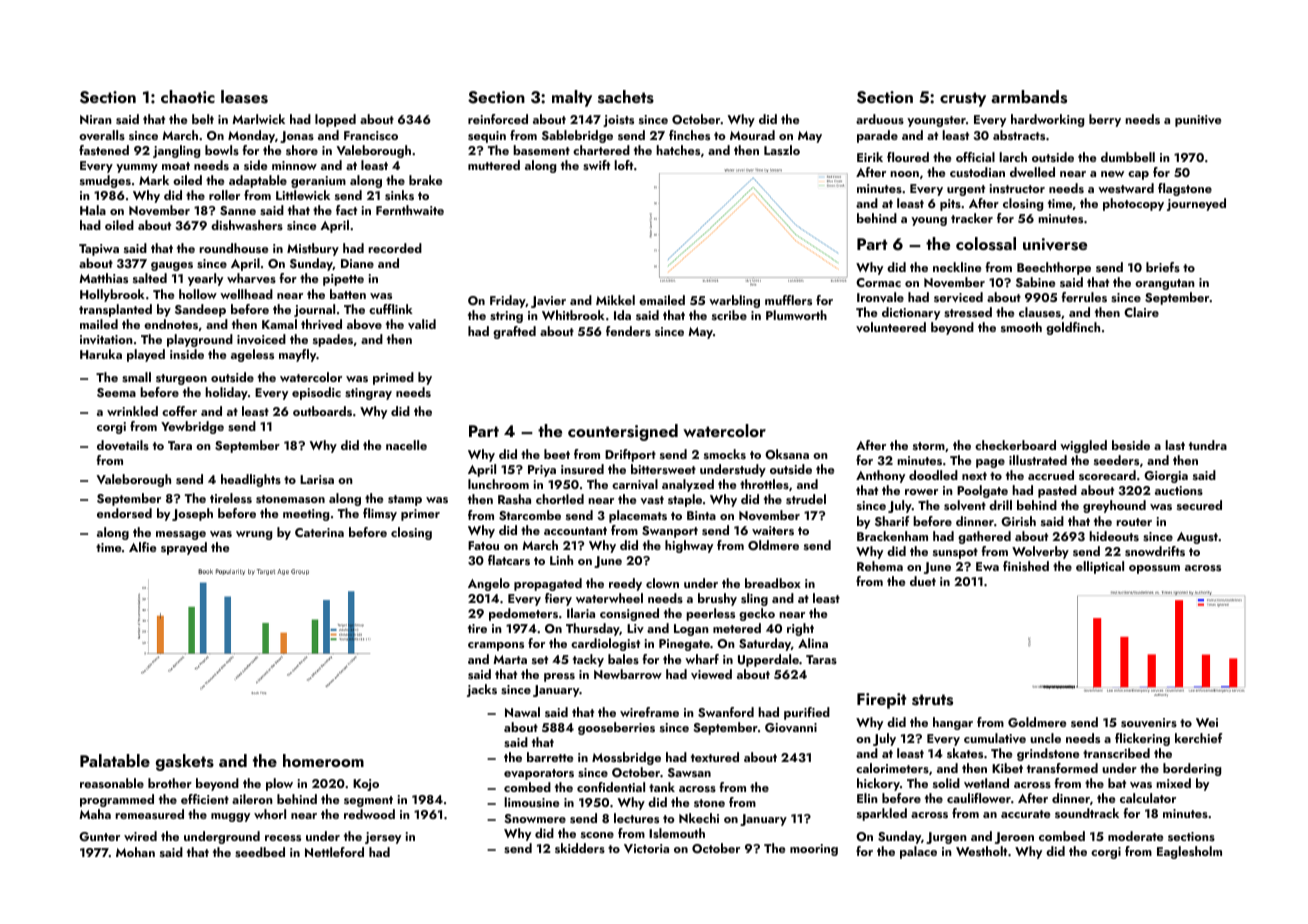 The width and height of the screenshot is (1308, 924). What do you see at coordinates (981, 851) in the screenshot?
I see `Westholt` at bounding box center [981, 851].
